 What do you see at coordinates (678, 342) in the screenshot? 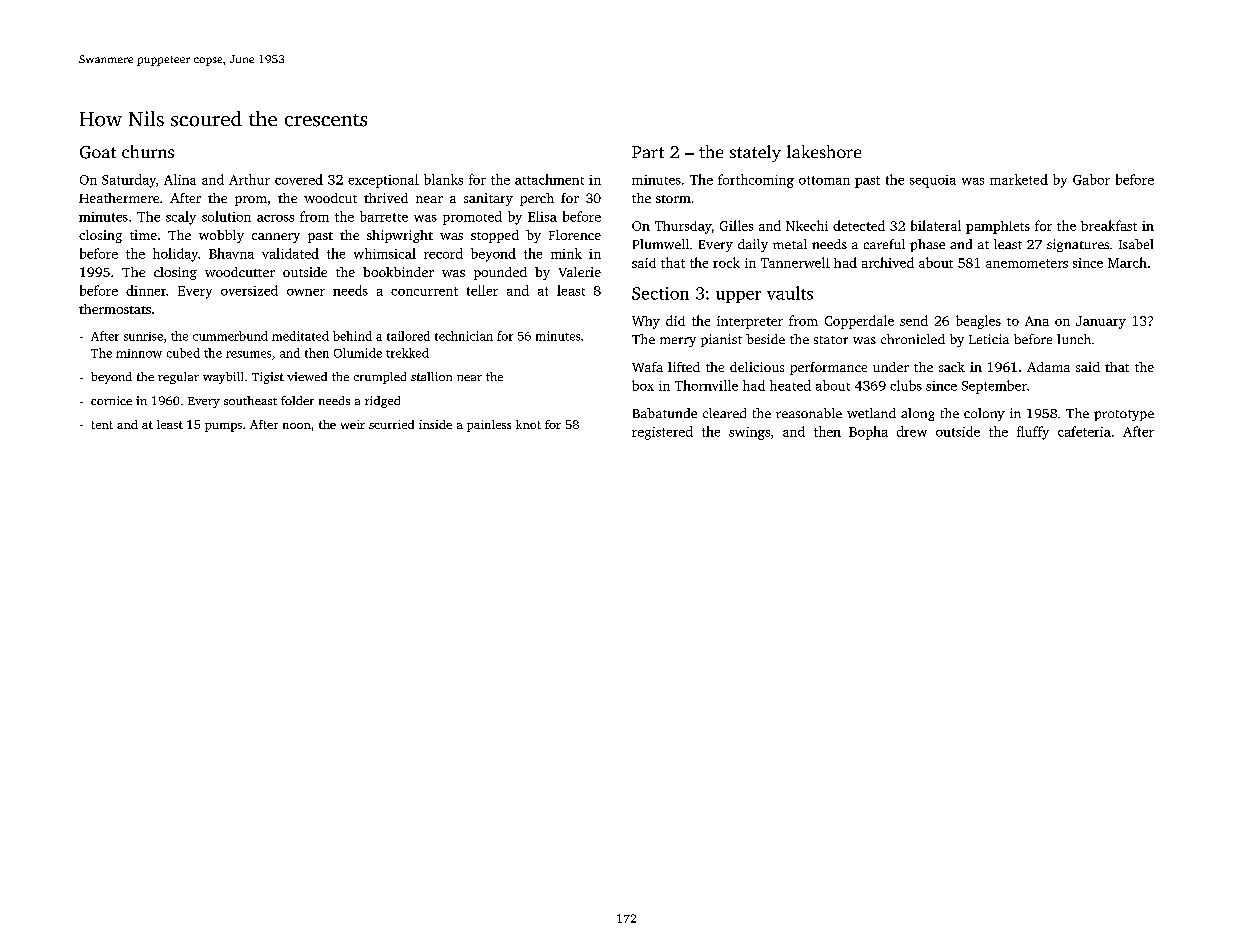
I see `merry` at bounding box center [678, 342].
